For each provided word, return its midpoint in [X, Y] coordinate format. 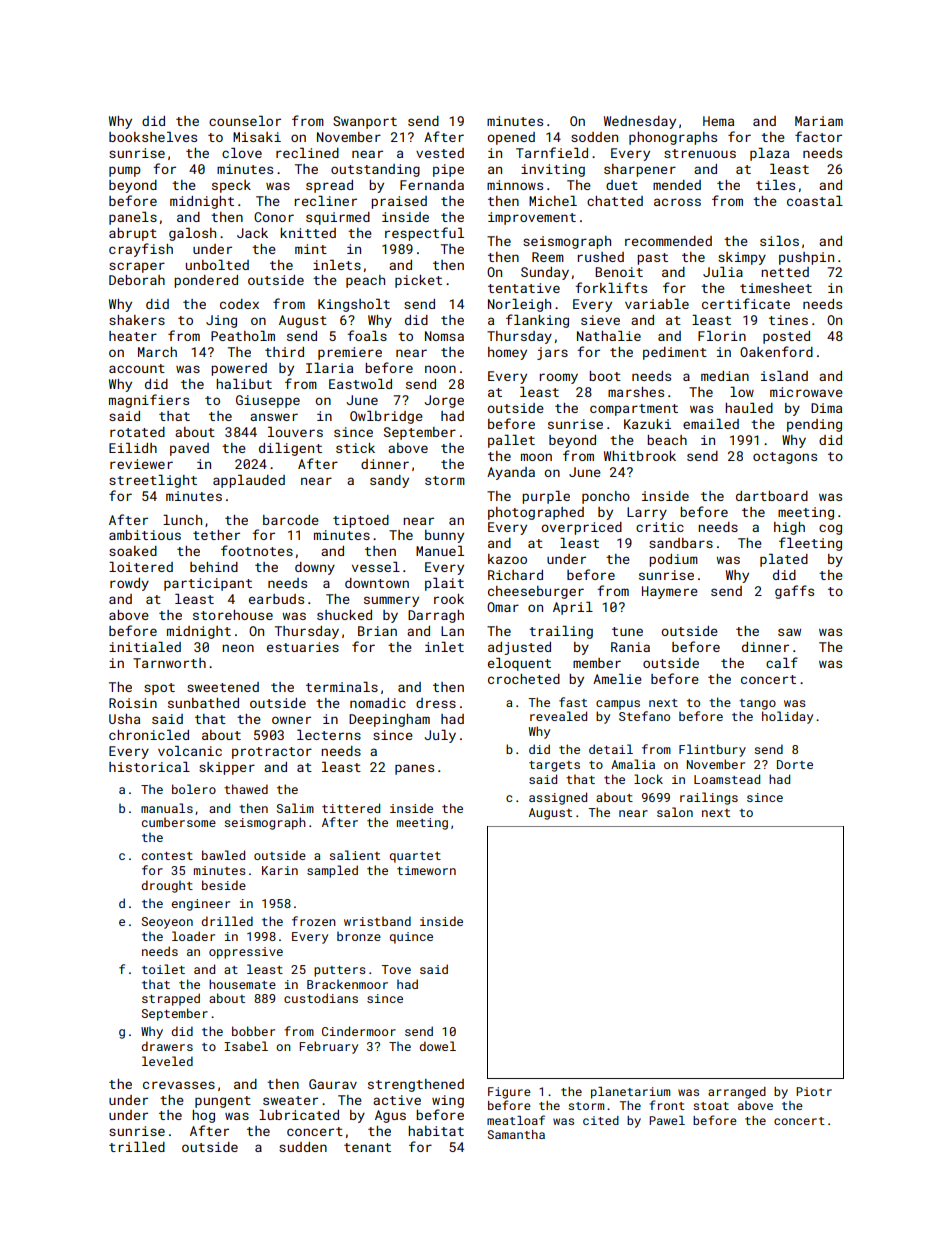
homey [507, 353]
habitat [436, 1131]
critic [660, 527]
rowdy [129, 584]
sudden [303, 1147]
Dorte [795, 764]
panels [133, 218]
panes [414, 769]
